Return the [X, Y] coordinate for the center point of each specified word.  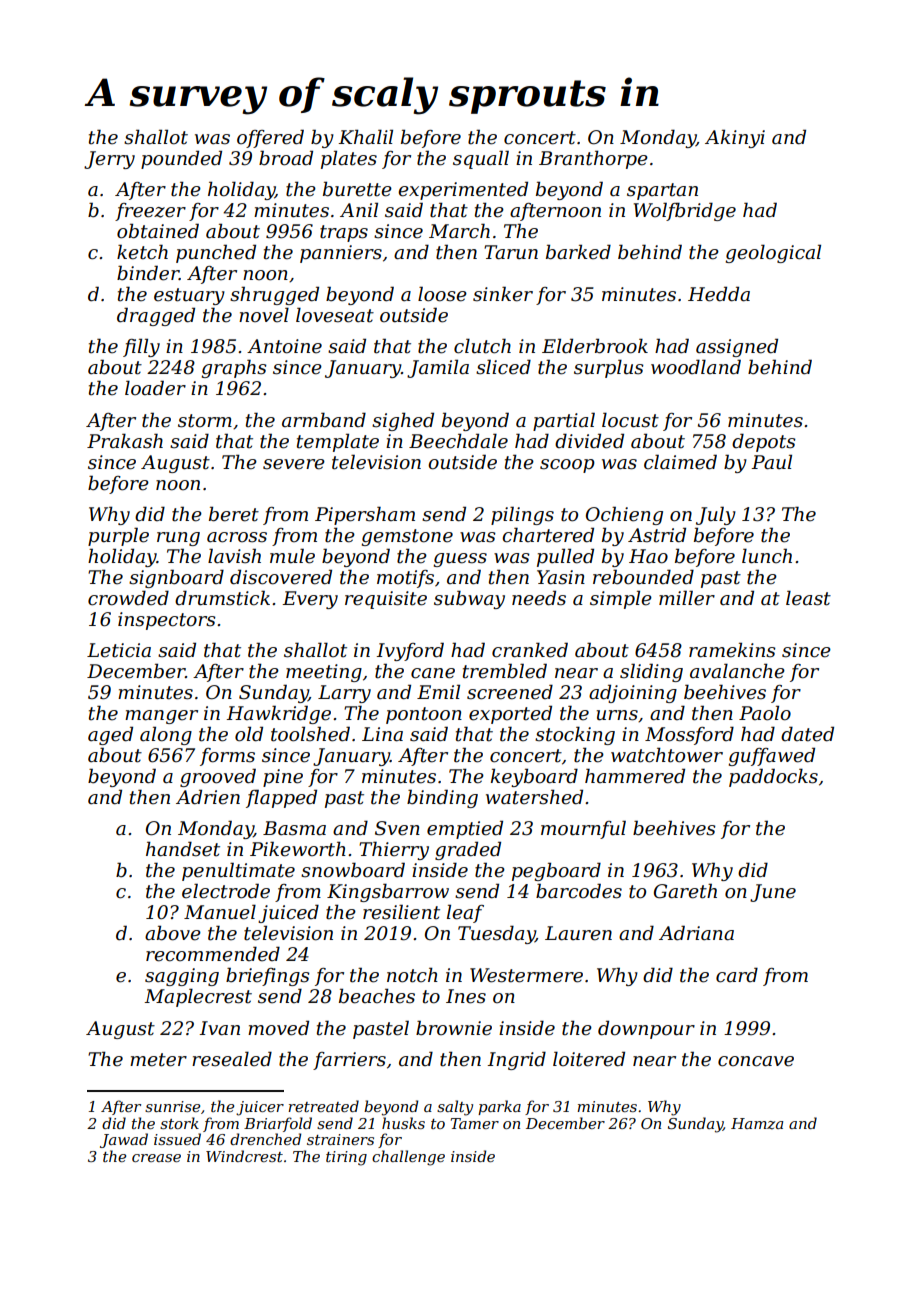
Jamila [438, 368]
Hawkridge [278, 714]
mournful [583, 829]
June [773, 893]
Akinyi [735, 138]
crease [156, 1158]
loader [155, 388]
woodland [696, 367]
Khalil [365, 137]
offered [270, 138]
